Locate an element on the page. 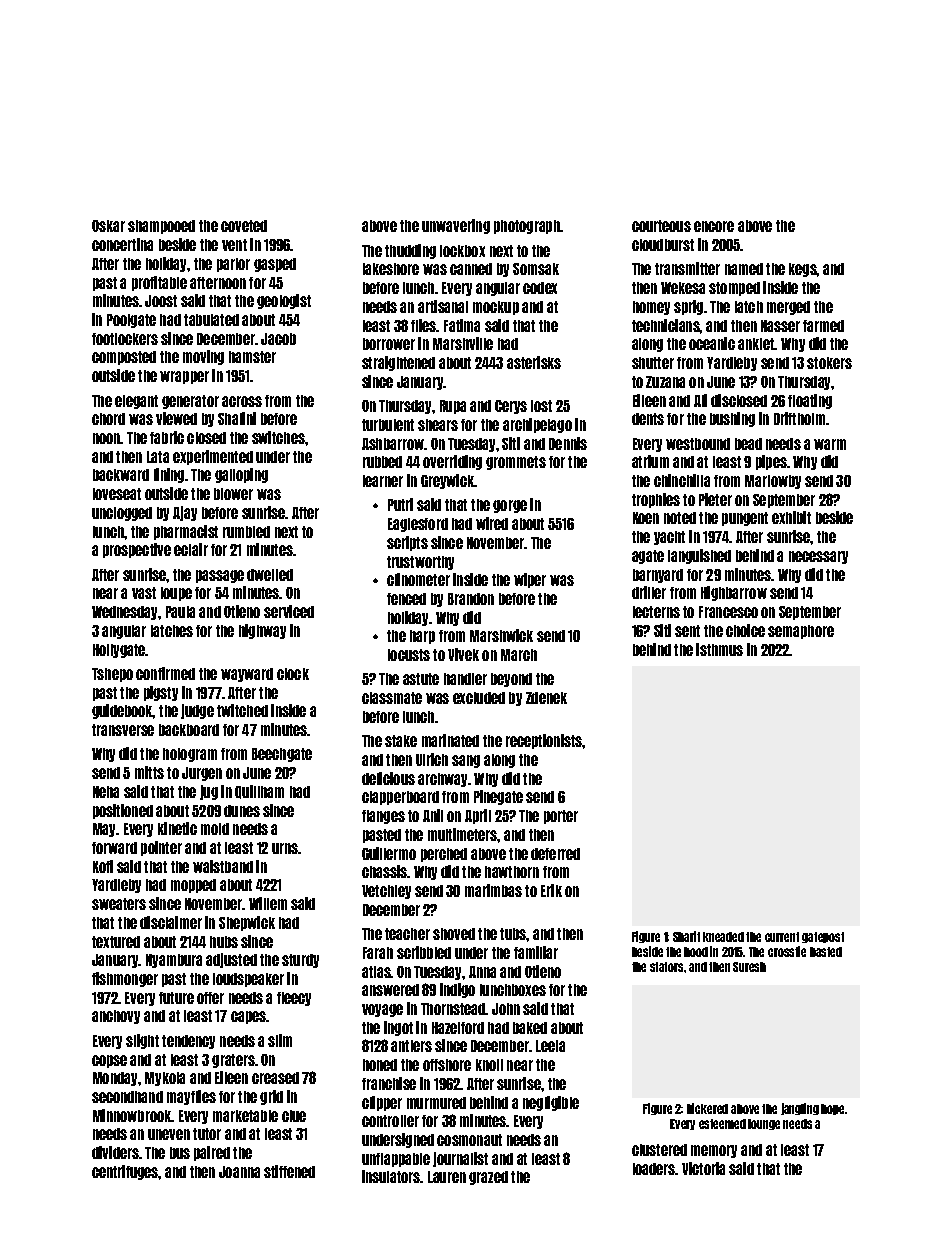 This image has width=952, height=1233. gasped is located at coordinates (275, 265).
